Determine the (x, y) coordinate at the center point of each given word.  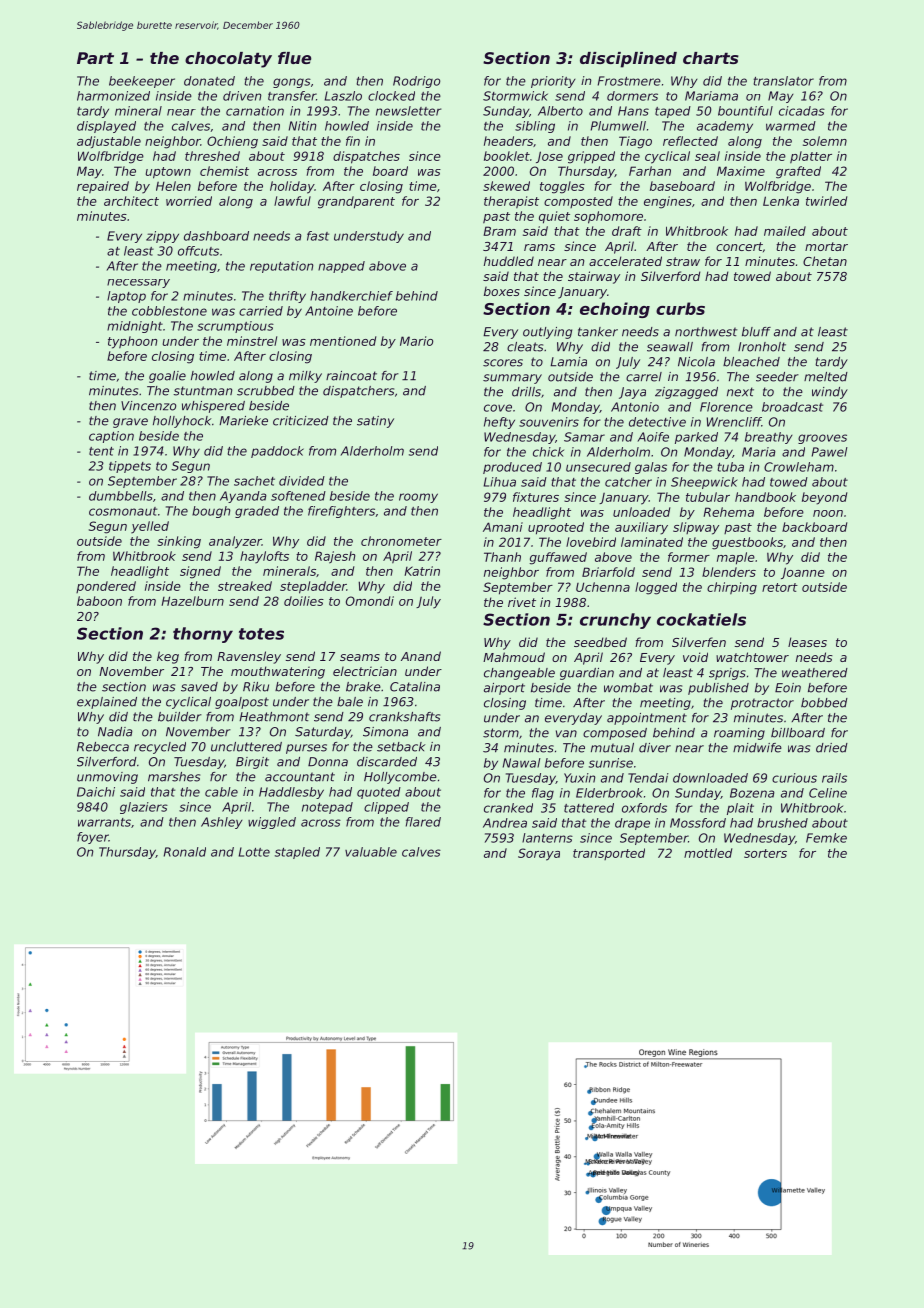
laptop (126, 297)
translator (783, 81)
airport (504, 689)
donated (209, 81)
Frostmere (629, 81)
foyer (93, 838)
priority (553, 82)
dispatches (366, 157)
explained (107, 703)
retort (780, 587)
